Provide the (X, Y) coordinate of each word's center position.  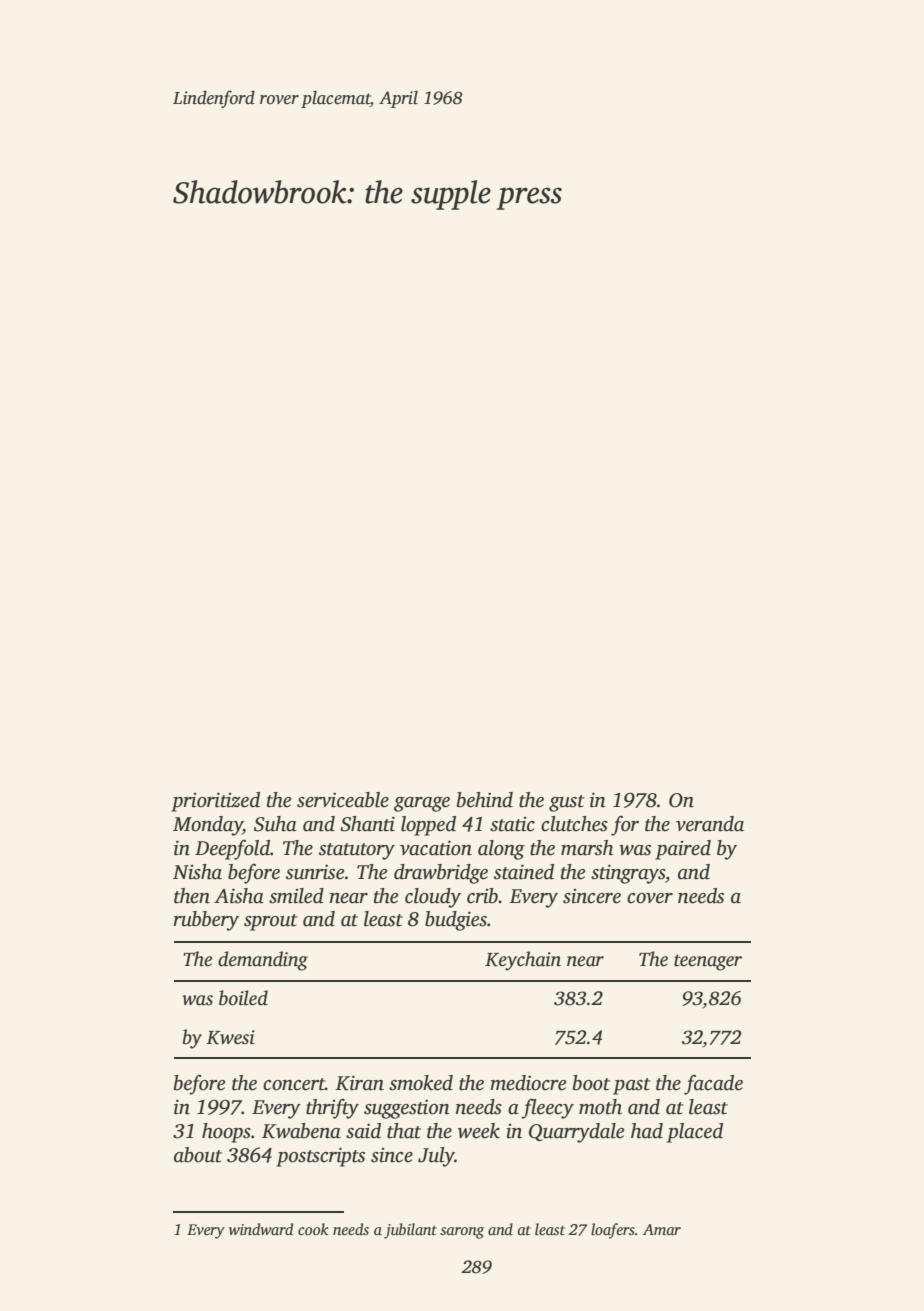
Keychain (523, 961)
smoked (421, 1083)
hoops (226, 1133)
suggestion (407, 1109)
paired (683, 850)
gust (567, 803)
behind (485, 800)
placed (695, 1133)
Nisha (197, 872)
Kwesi (230, 1037)
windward (261, 1229)
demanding (263, 961)
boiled (243, 998)
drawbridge (441, 874)
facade (713, 1085)
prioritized (215, 802)
